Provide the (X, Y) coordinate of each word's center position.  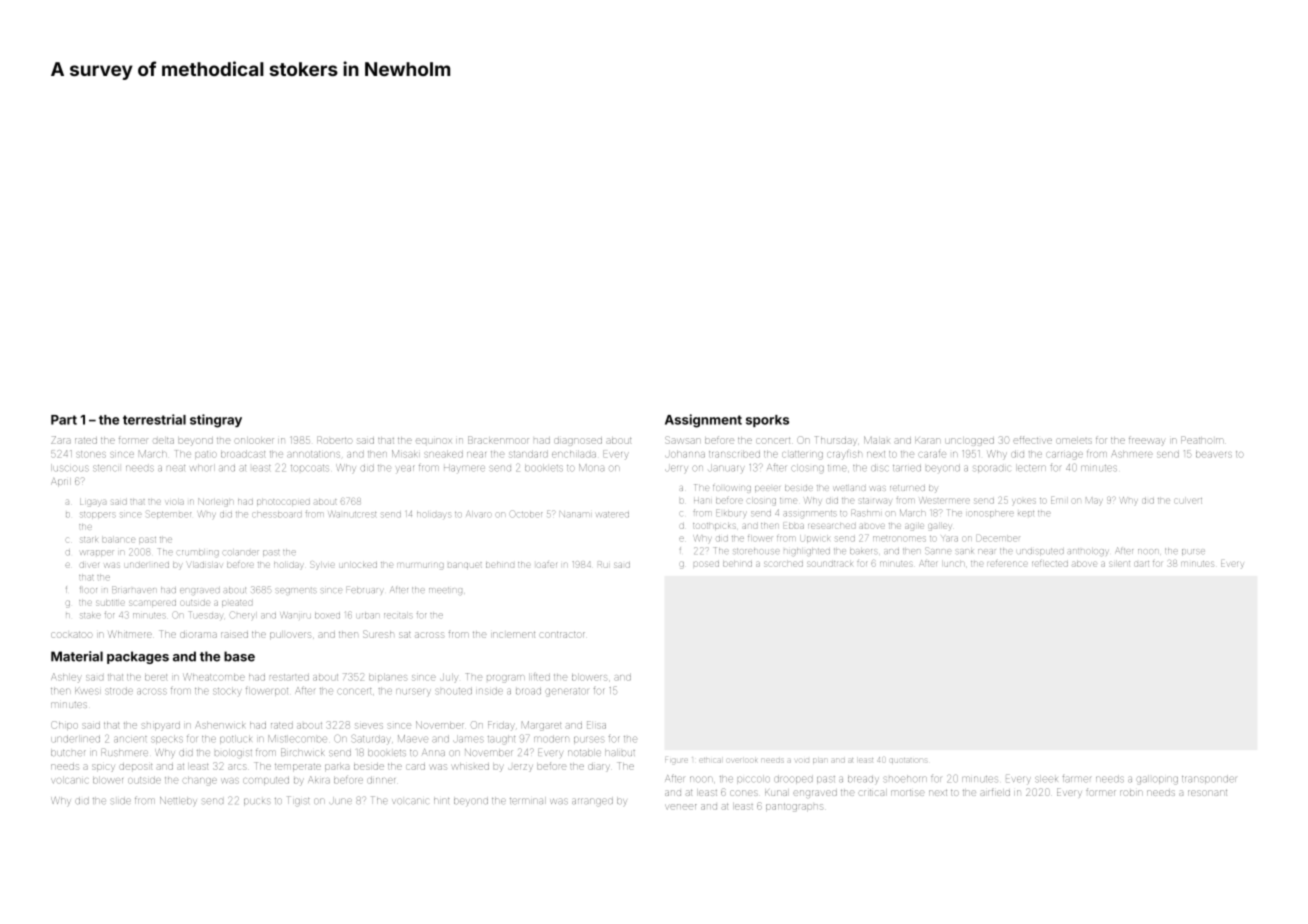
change (200, 782)
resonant (1207, 793)
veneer (681, 807)
